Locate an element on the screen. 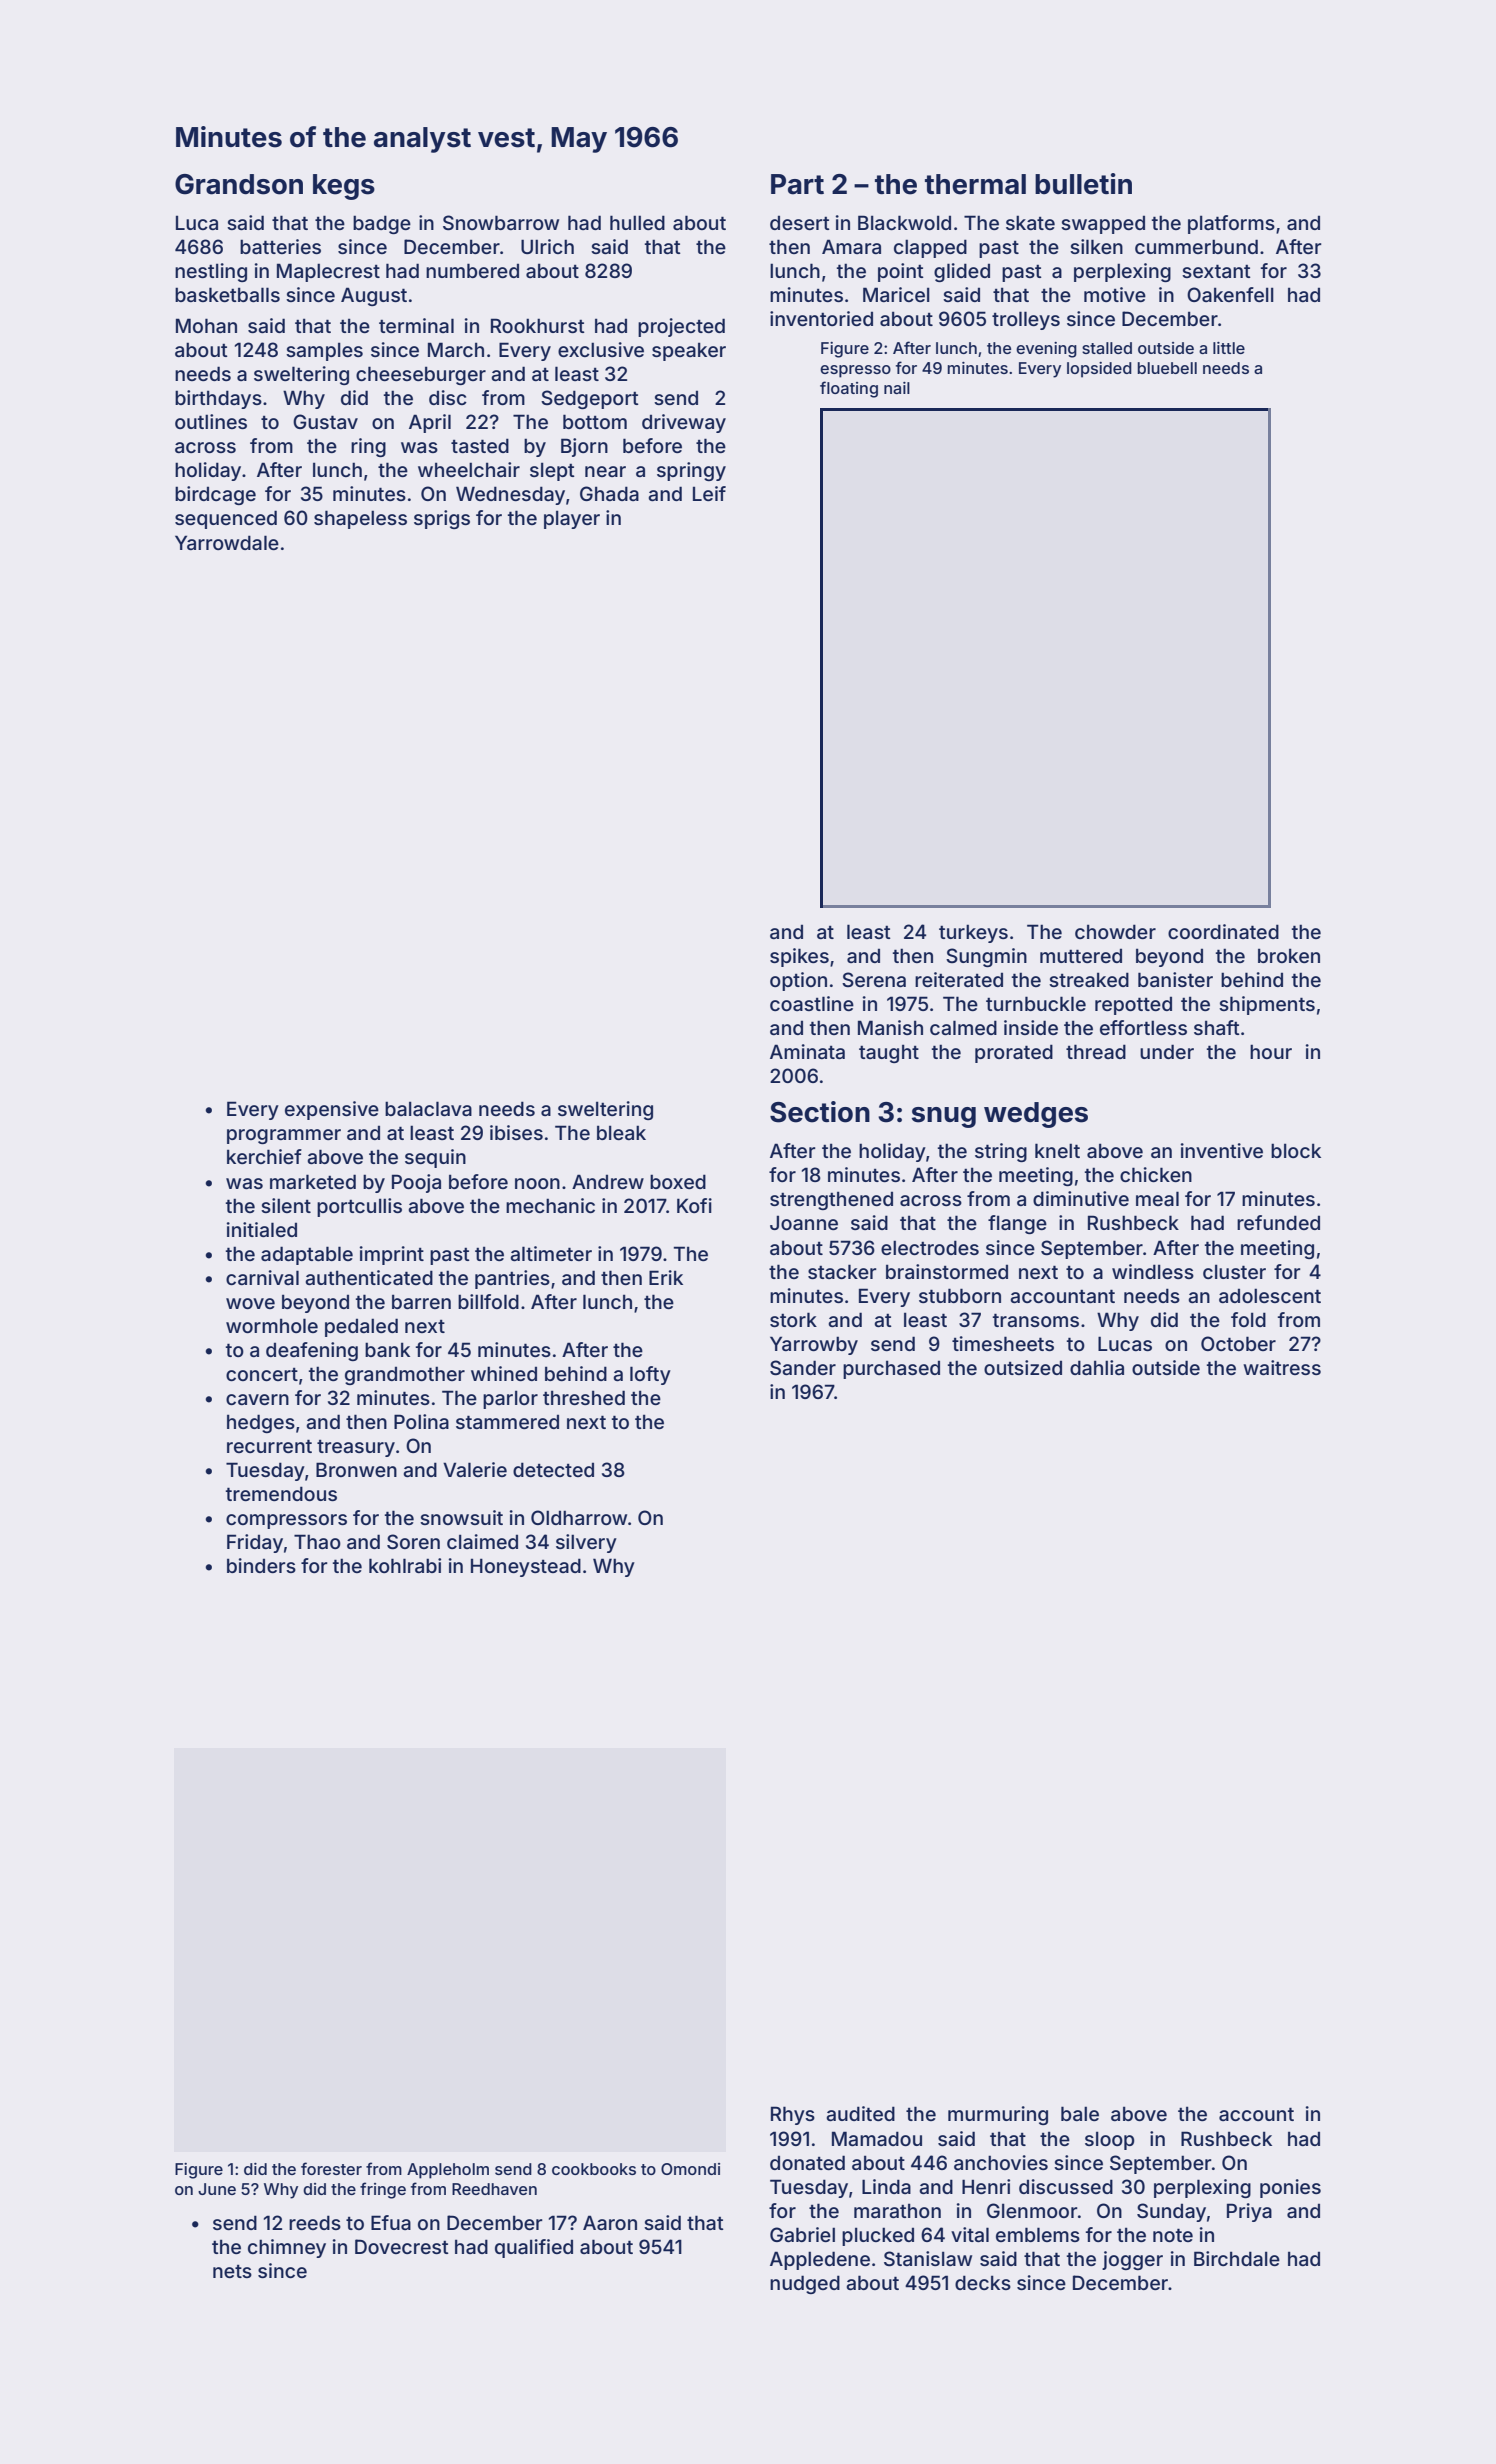 This screenshot has width=1496, height=2464. bale is located at coordinates (1080, 2113).
